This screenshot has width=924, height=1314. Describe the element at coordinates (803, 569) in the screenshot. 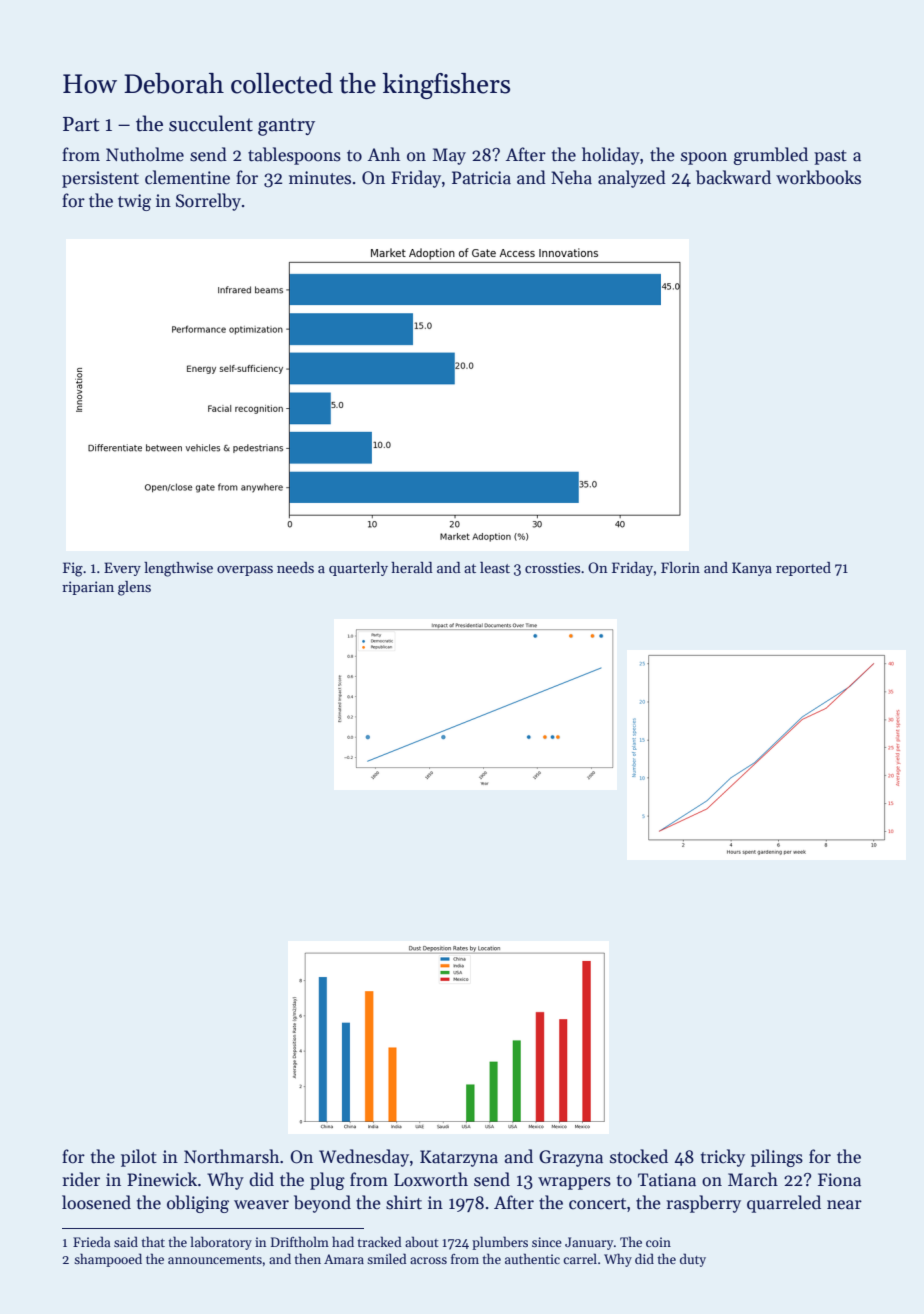

I see `reported` at that location.
